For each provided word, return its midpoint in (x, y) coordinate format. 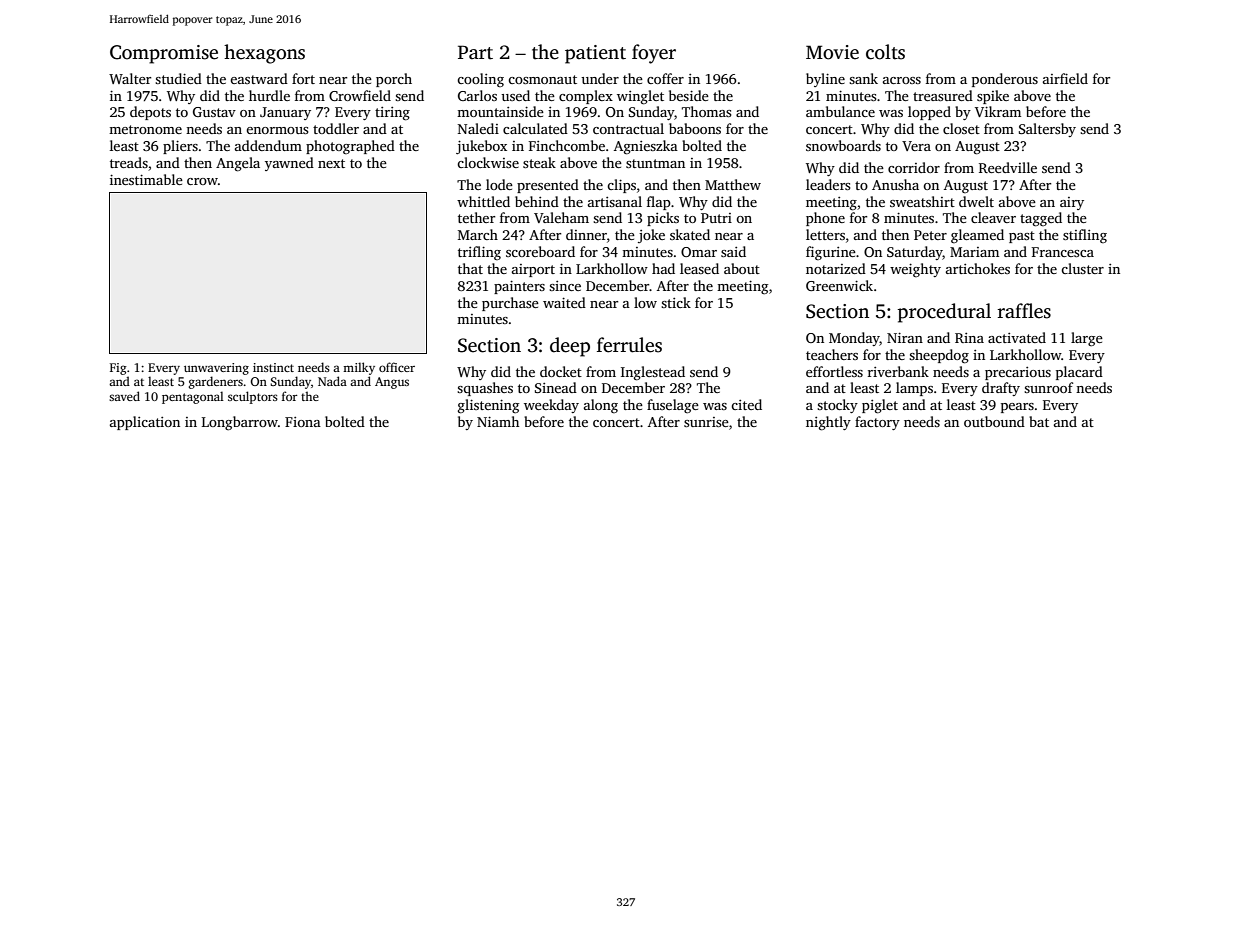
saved (124, 396)
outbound (994, 421)
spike (993, 97)
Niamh (498, 421)
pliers (180, 147)
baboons (695, 128)
